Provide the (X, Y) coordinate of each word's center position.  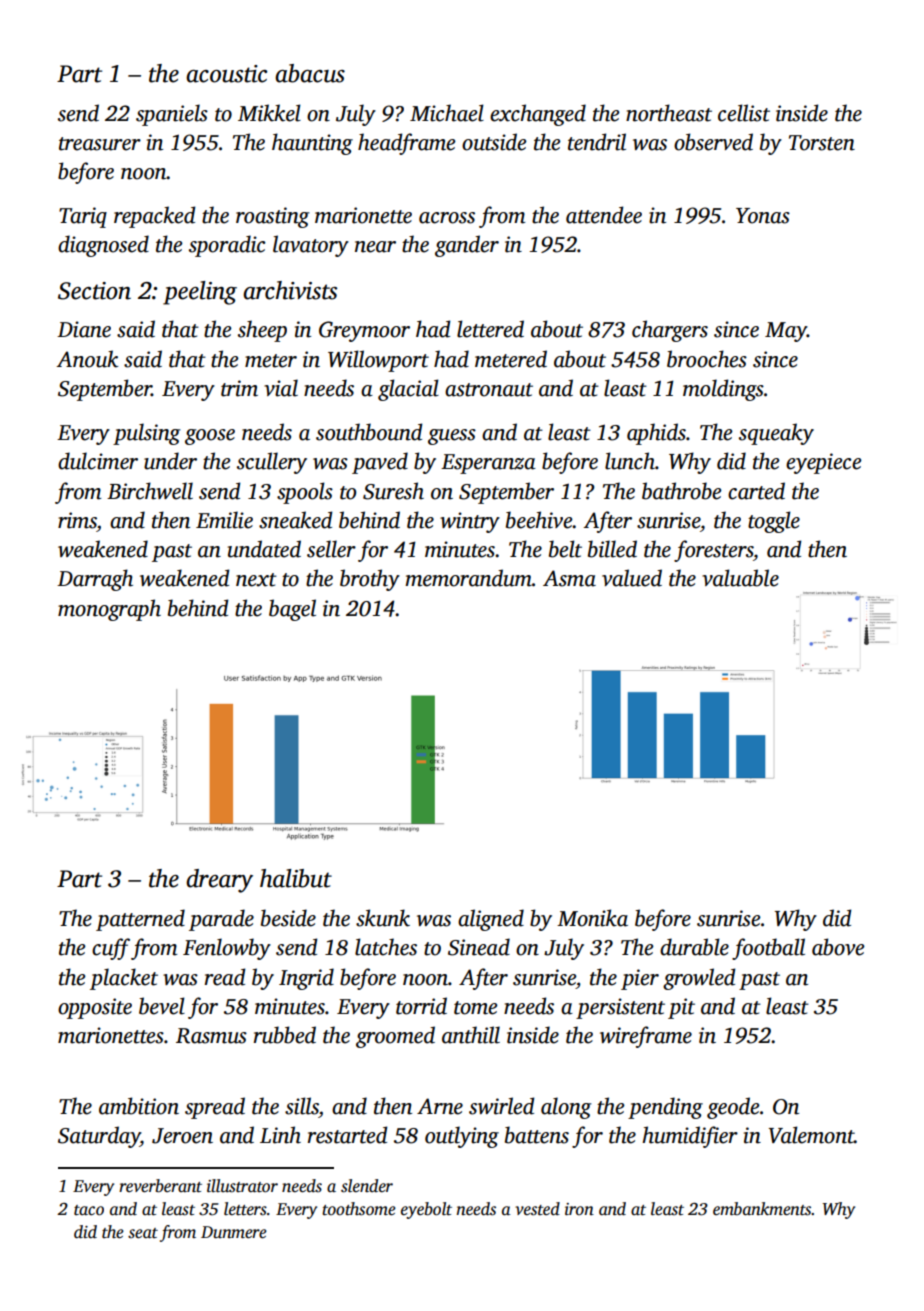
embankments (762, 1209)
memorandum (468, 578)
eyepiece (823, 463)
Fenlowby (227, 949)
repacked (155, 217)
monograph (109, 610)
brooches (707, 359)
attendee (604, 215)
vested (537, 1209)
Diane (84, 329)
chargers (670, 331)
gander (467, 246)
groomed (395, 1037)
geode (733, 1108)
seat (143, 1233)
